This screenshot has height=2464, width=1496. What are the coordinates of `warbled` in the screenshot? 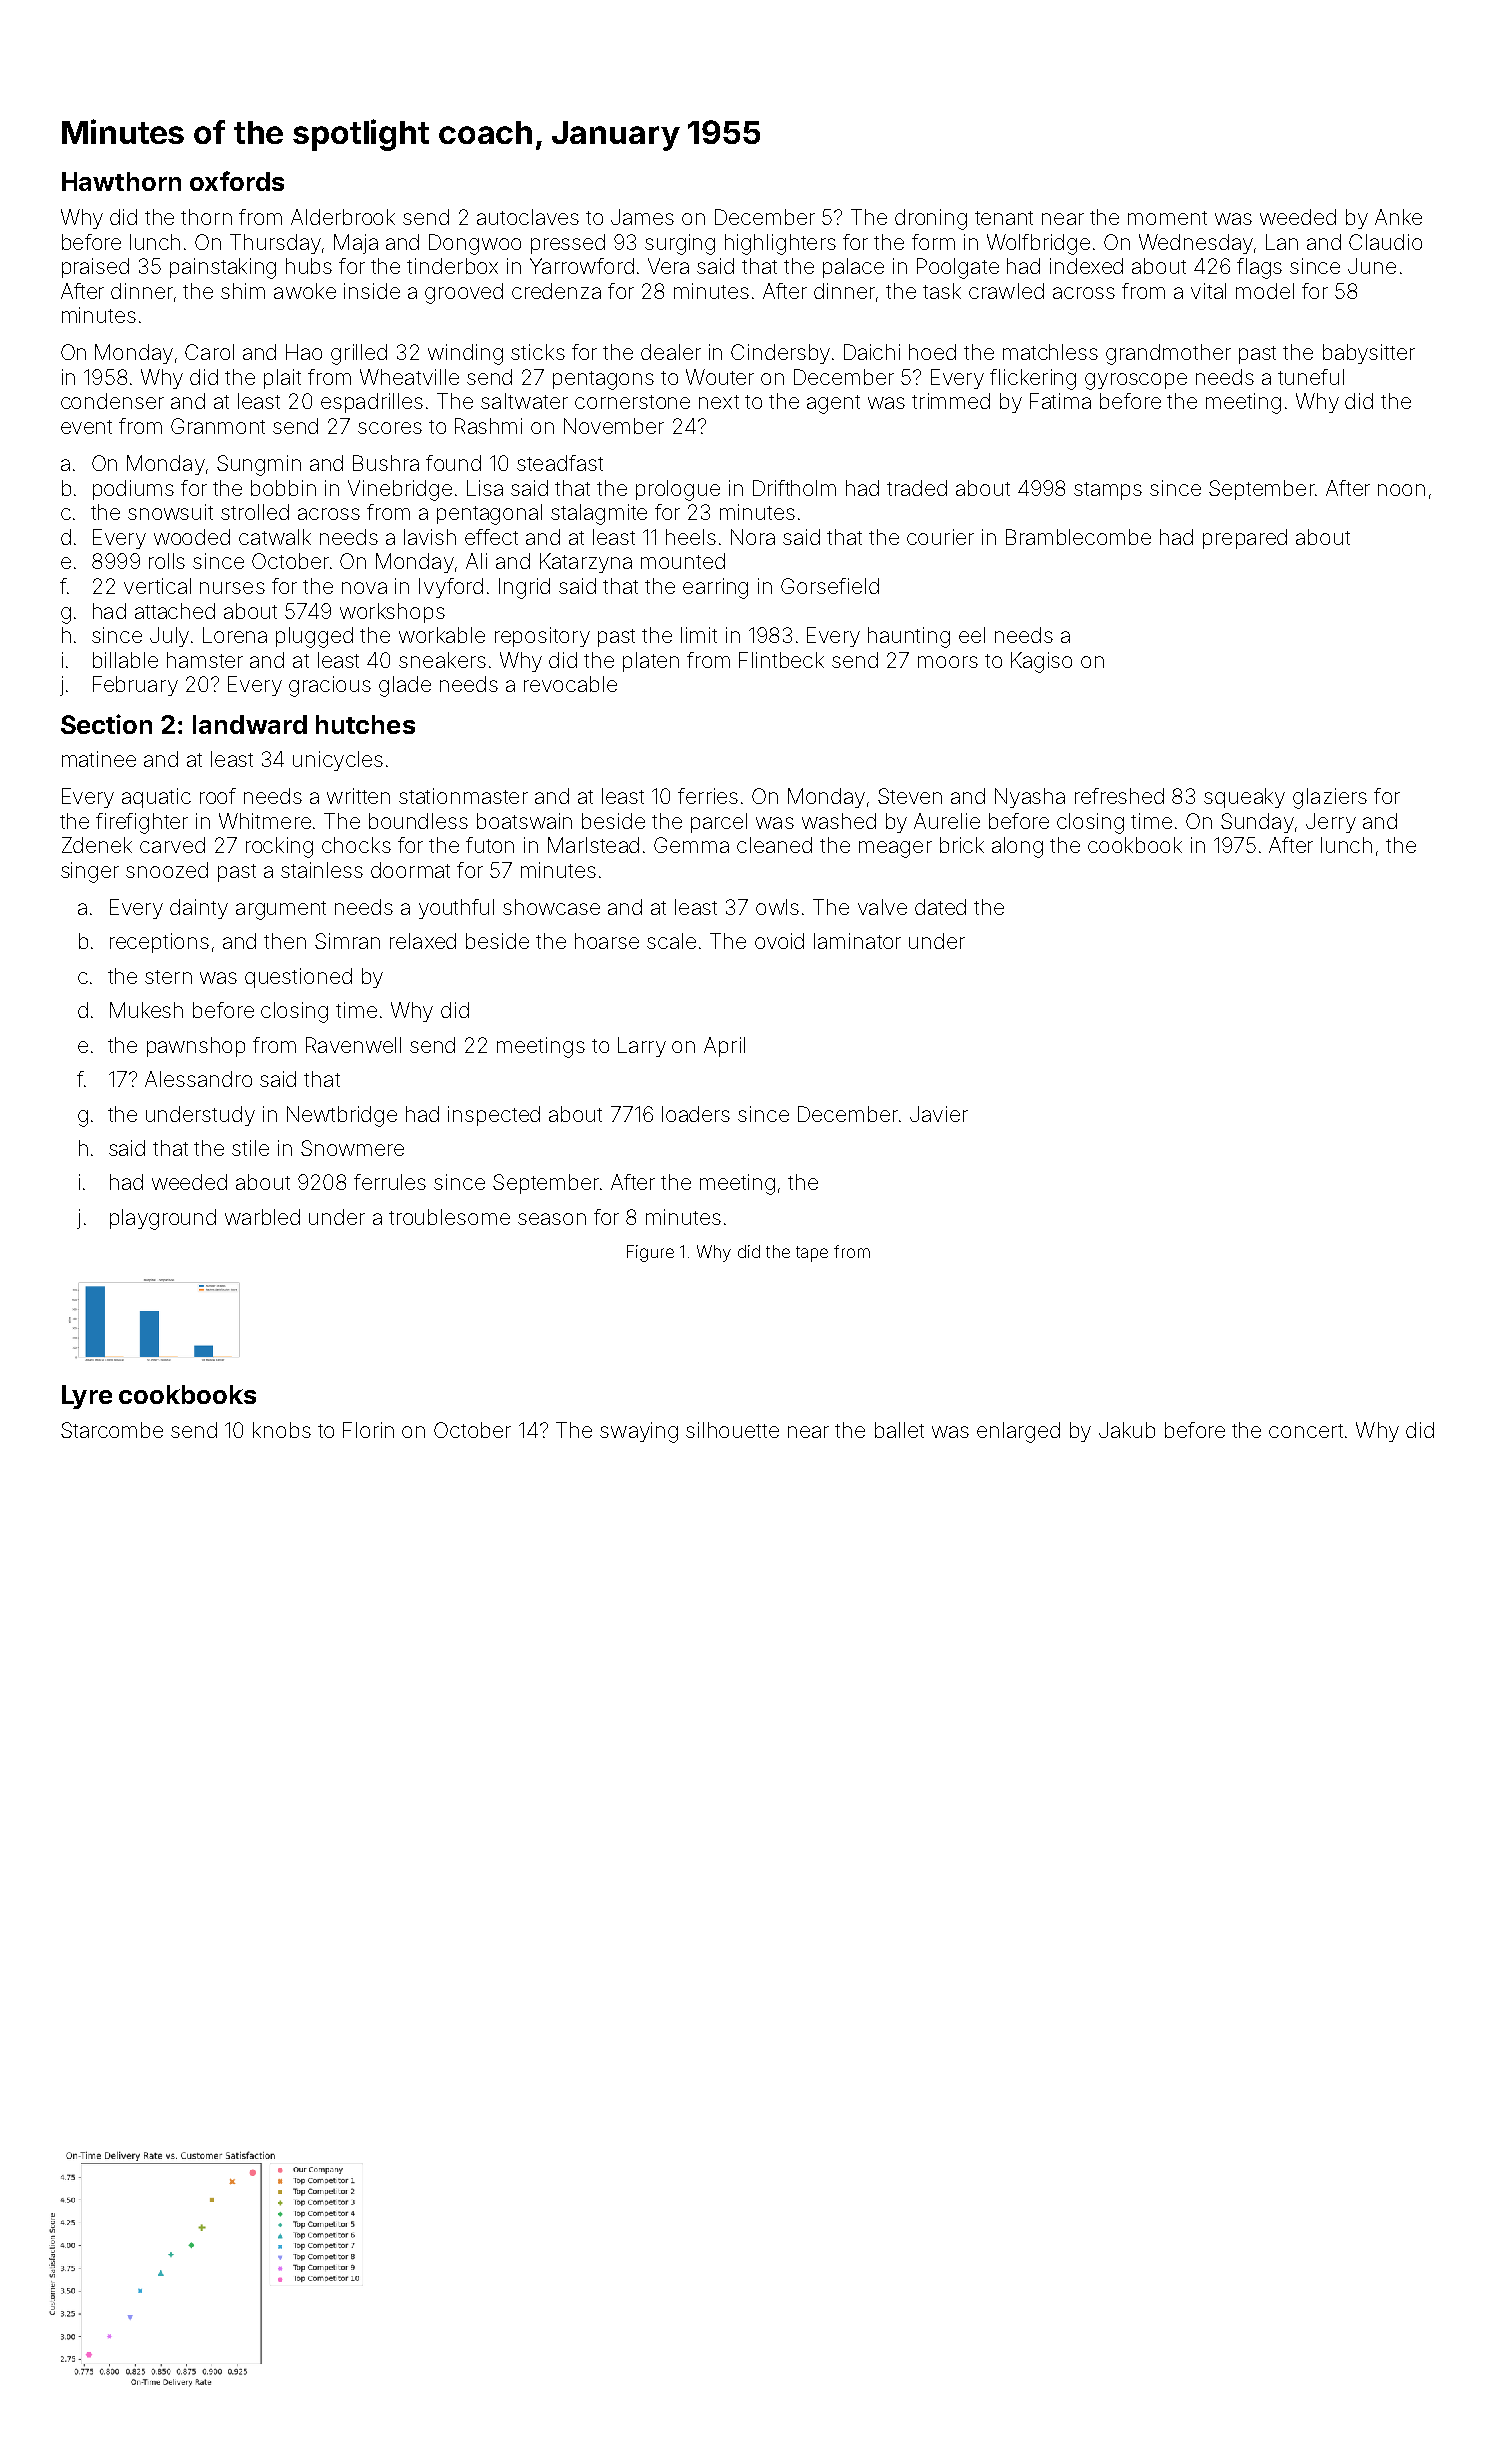 It's located at (262, 1217).
